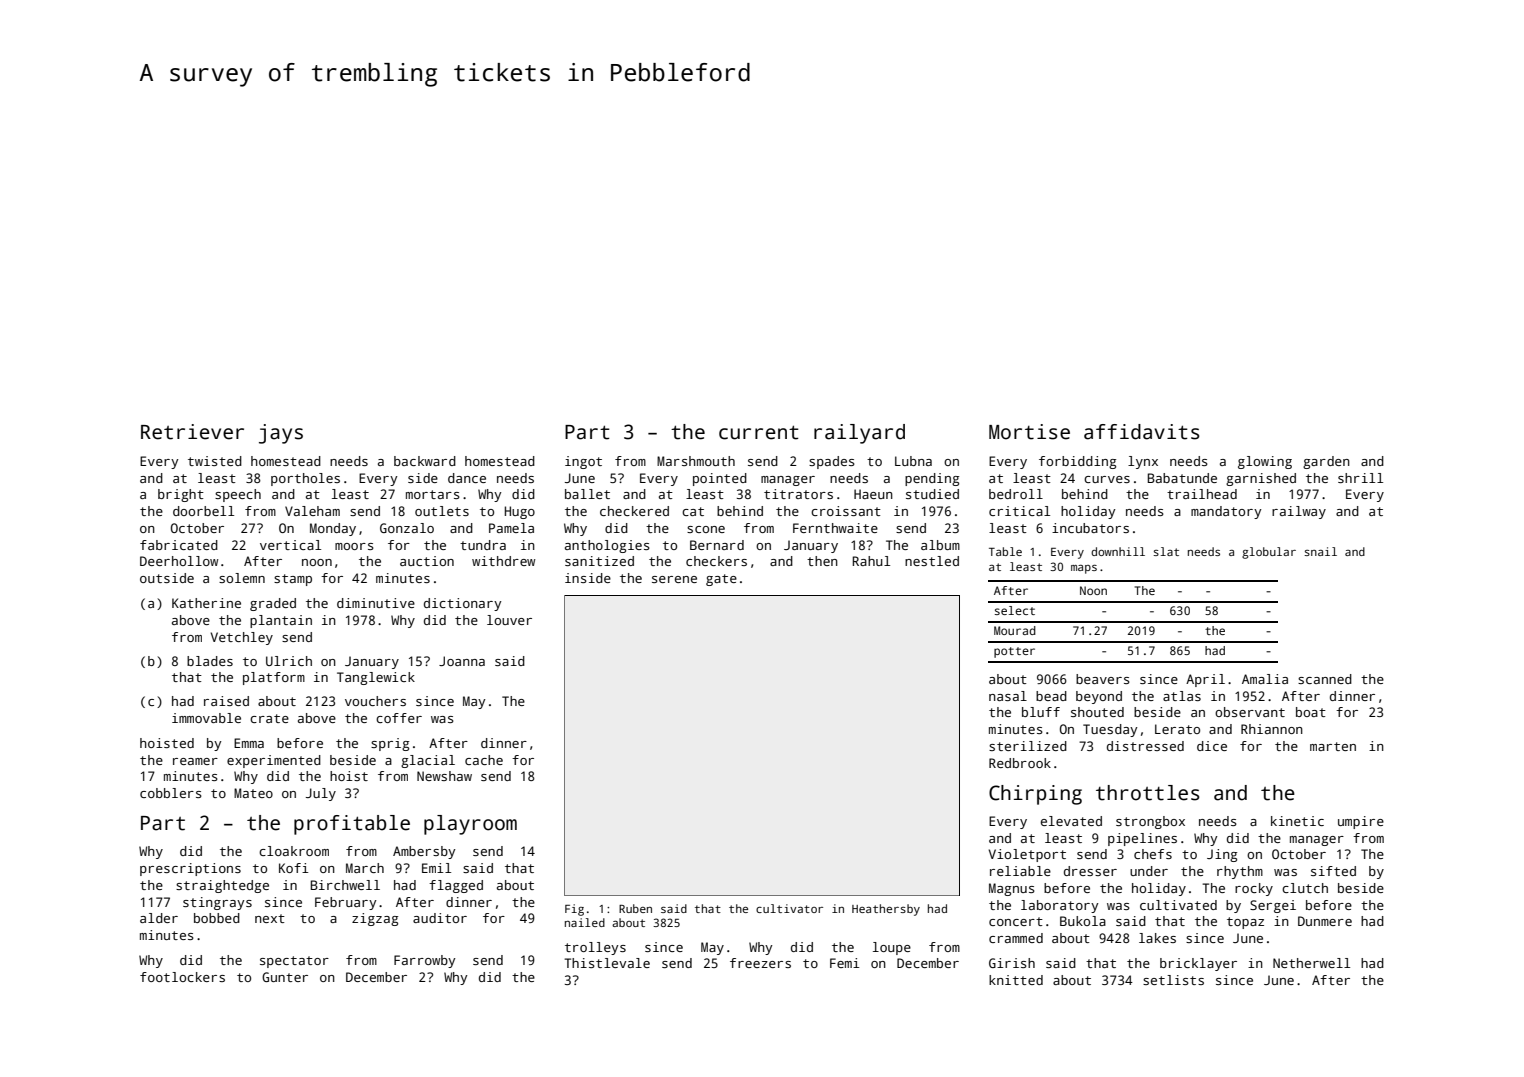 This screenshot has height=1077, width=1524. What do you see at coordinates (1142, 432) in the screenshot?
I see `affidavits` at bounding box center [1142, 432].
